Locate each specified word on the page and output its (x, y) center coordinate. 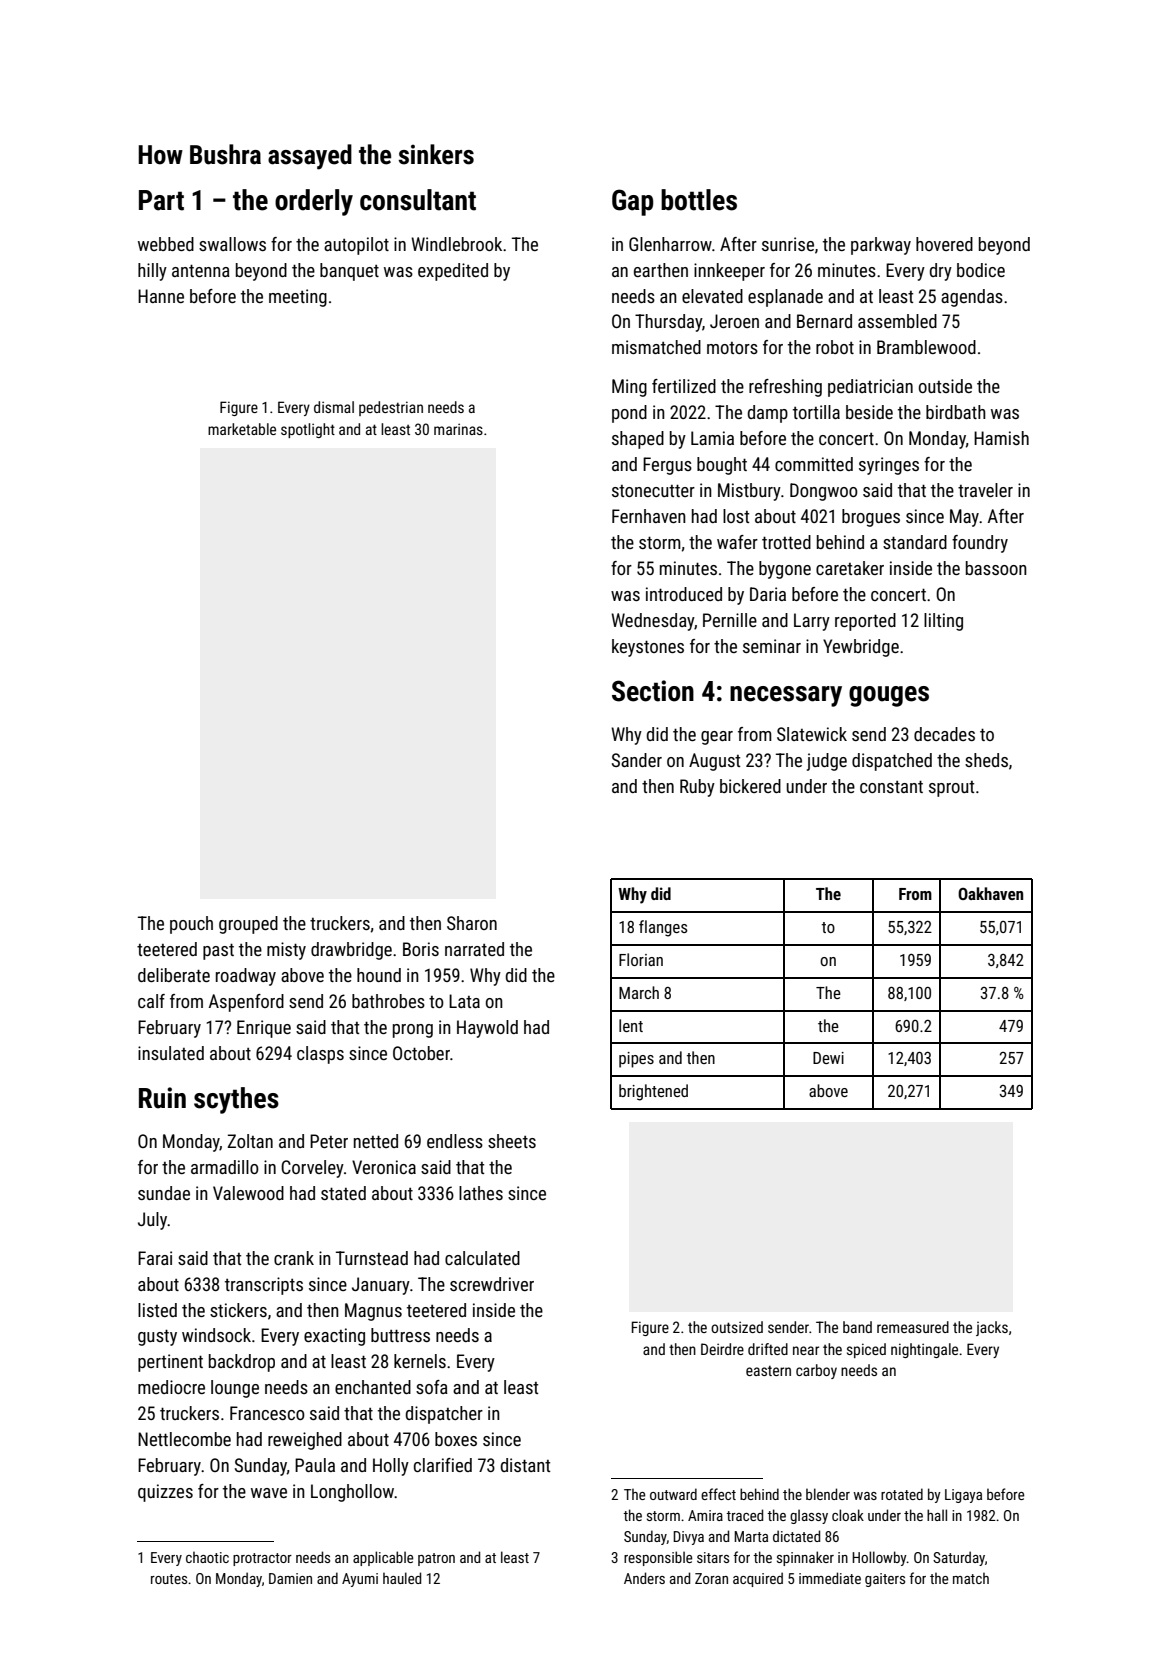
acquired (758, 1579)
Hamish (1001, 438)
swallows (232, 244)
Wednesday (652, 622)
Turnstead (372, 1258)
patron (436, 1559)
